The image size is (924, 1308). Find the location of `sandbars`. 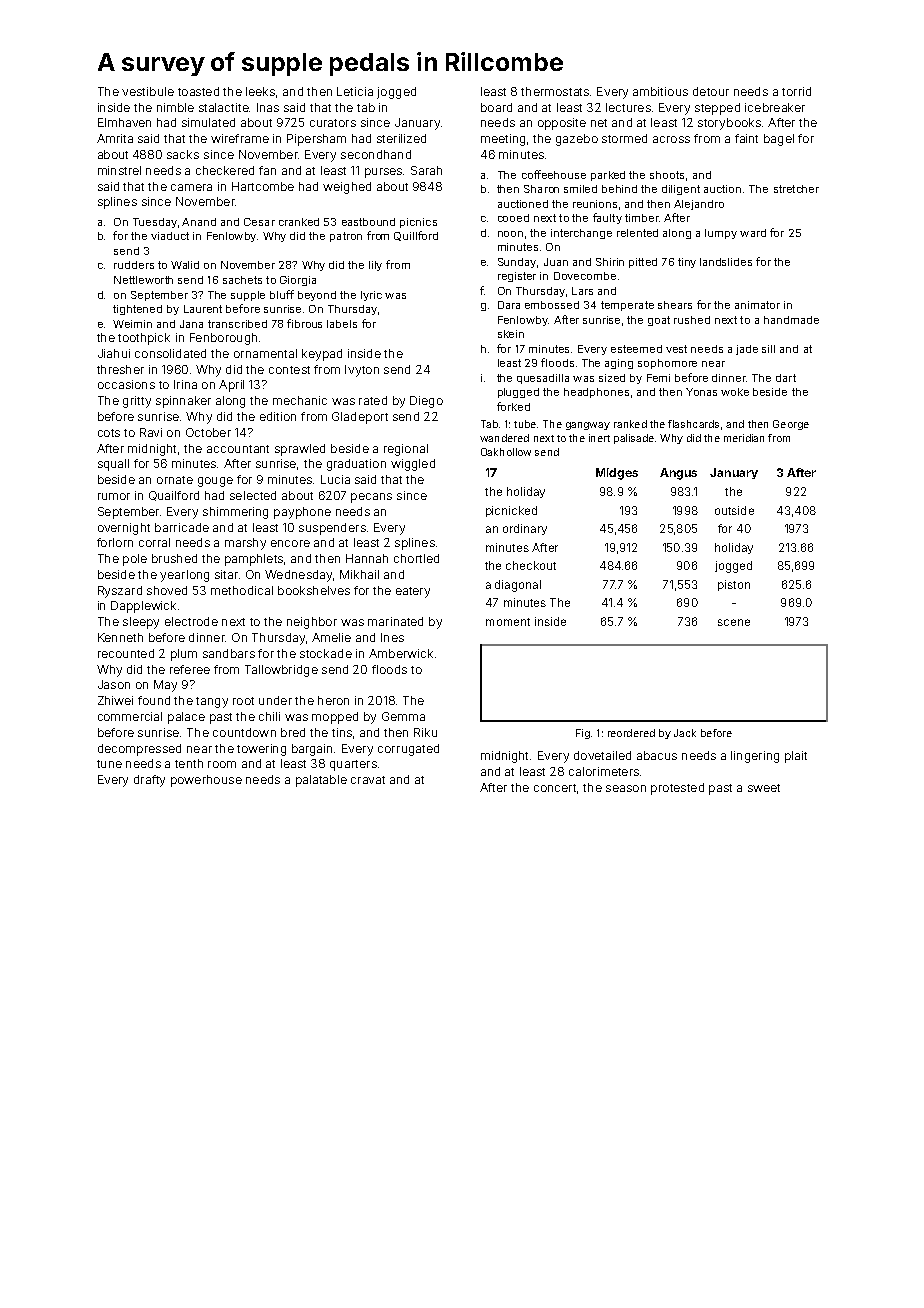

sandbars is located at coordinates (229, 653).
